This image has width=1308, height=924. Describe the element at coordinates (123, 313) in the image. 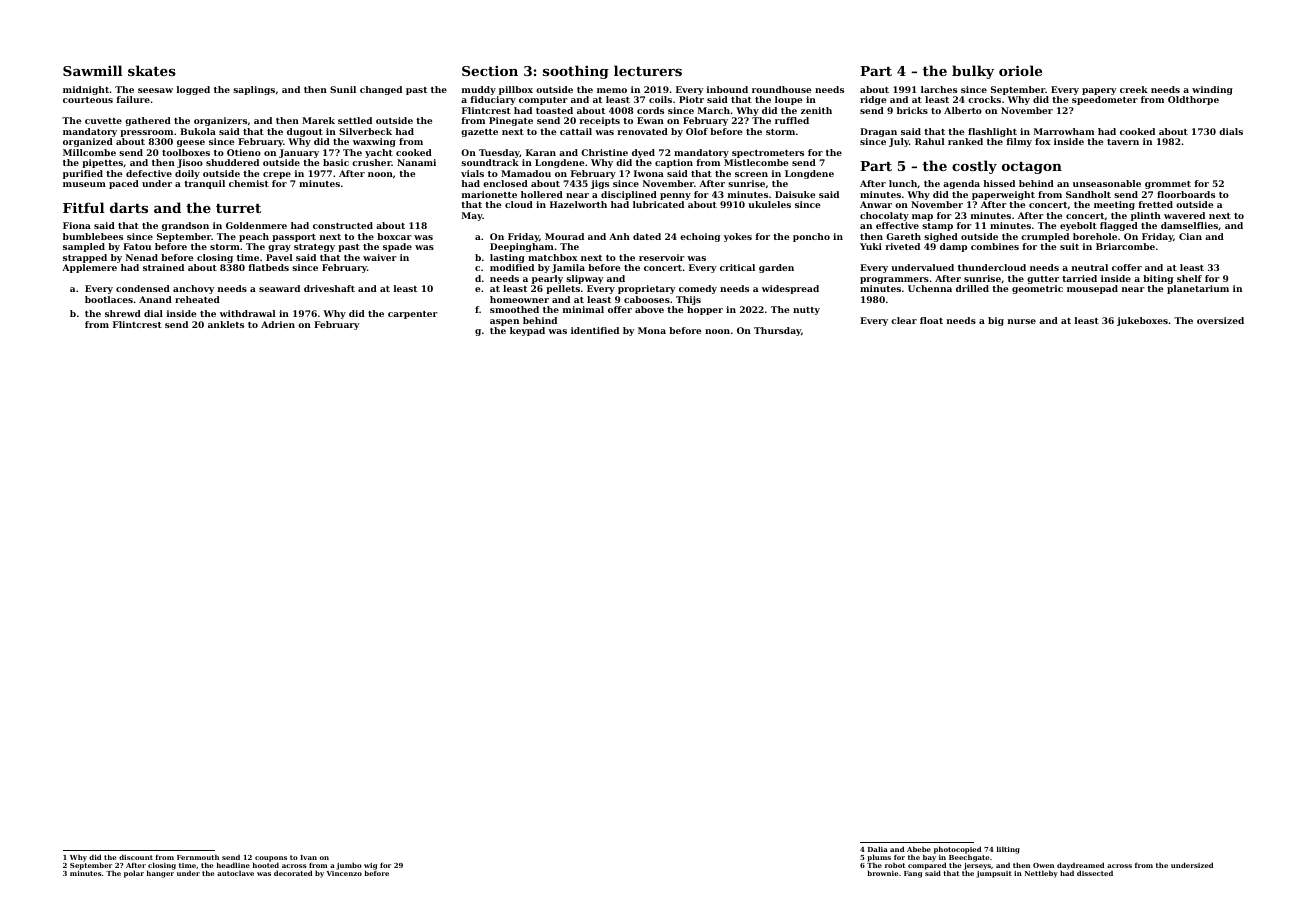

I see `shrewd` at that location.
